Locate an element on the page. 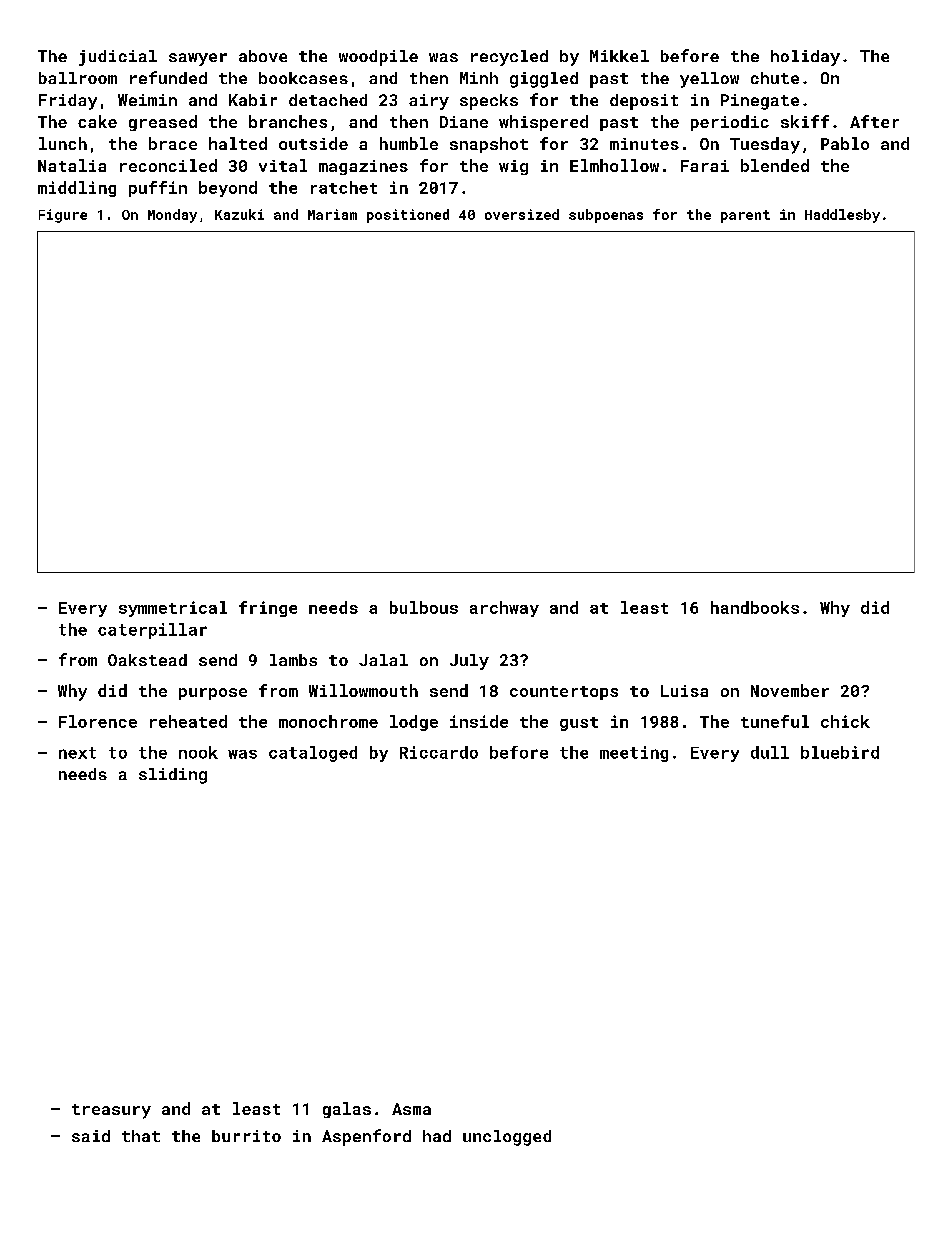 Image resolution: width=952 pixels, height=1233 pixels. that is located at coordinates (141, 1136).
